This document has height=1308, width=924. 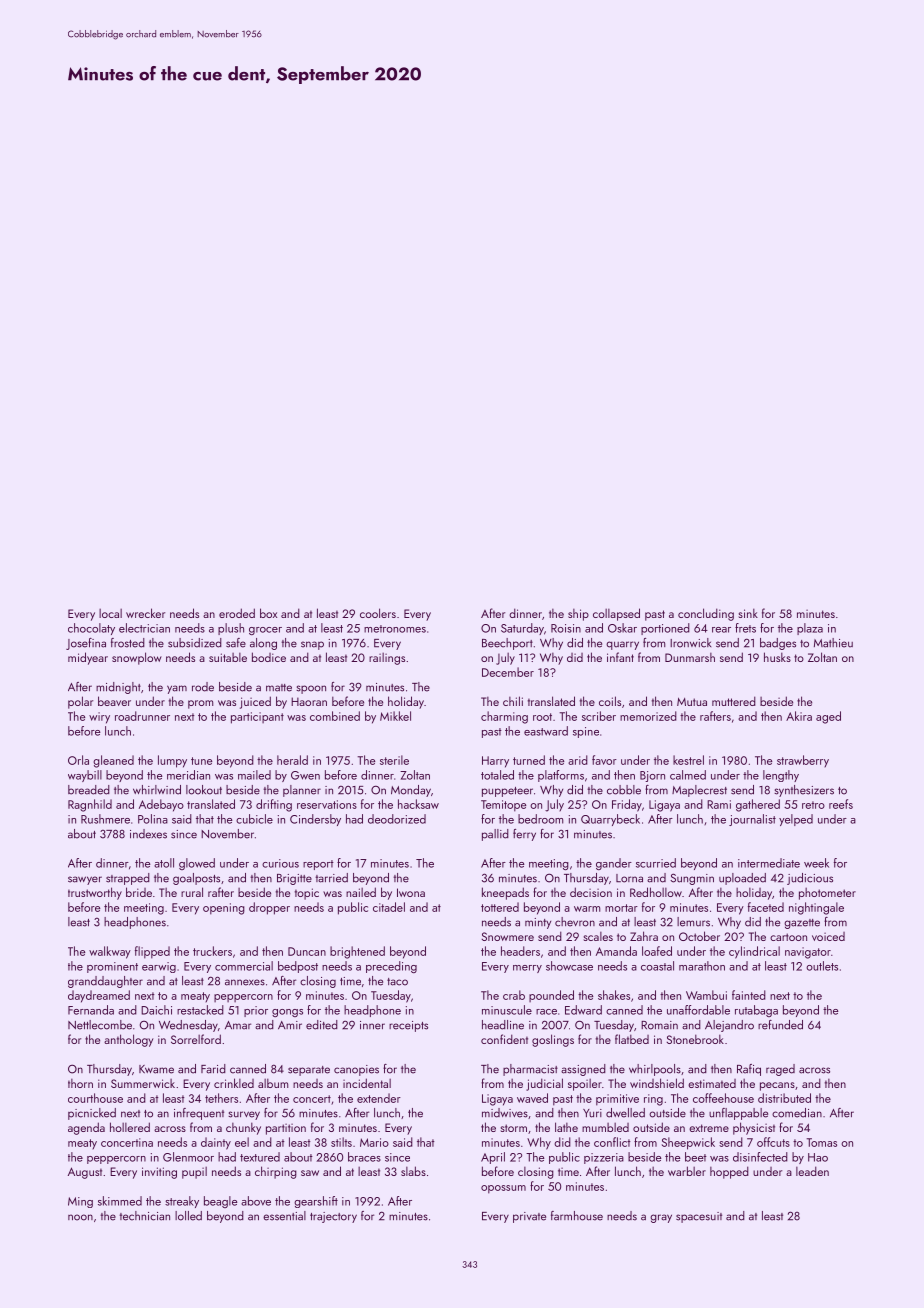 I want to click on bride, so click(x=139, y=892).
